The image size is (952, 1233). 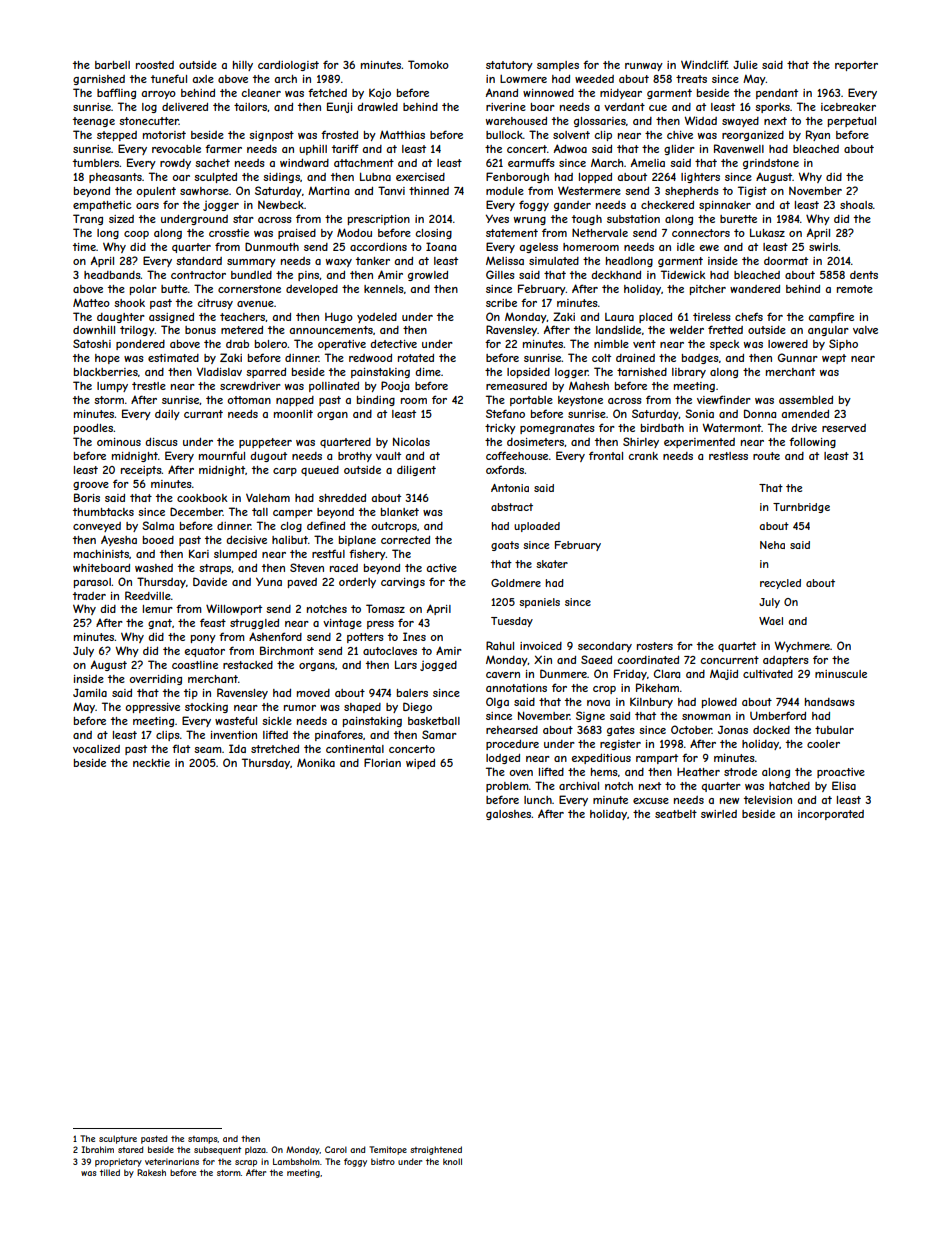 What do you see at coordinates (831, 815) in the screenshot?
I see `incorporated` at bounding box center [831, 815].
